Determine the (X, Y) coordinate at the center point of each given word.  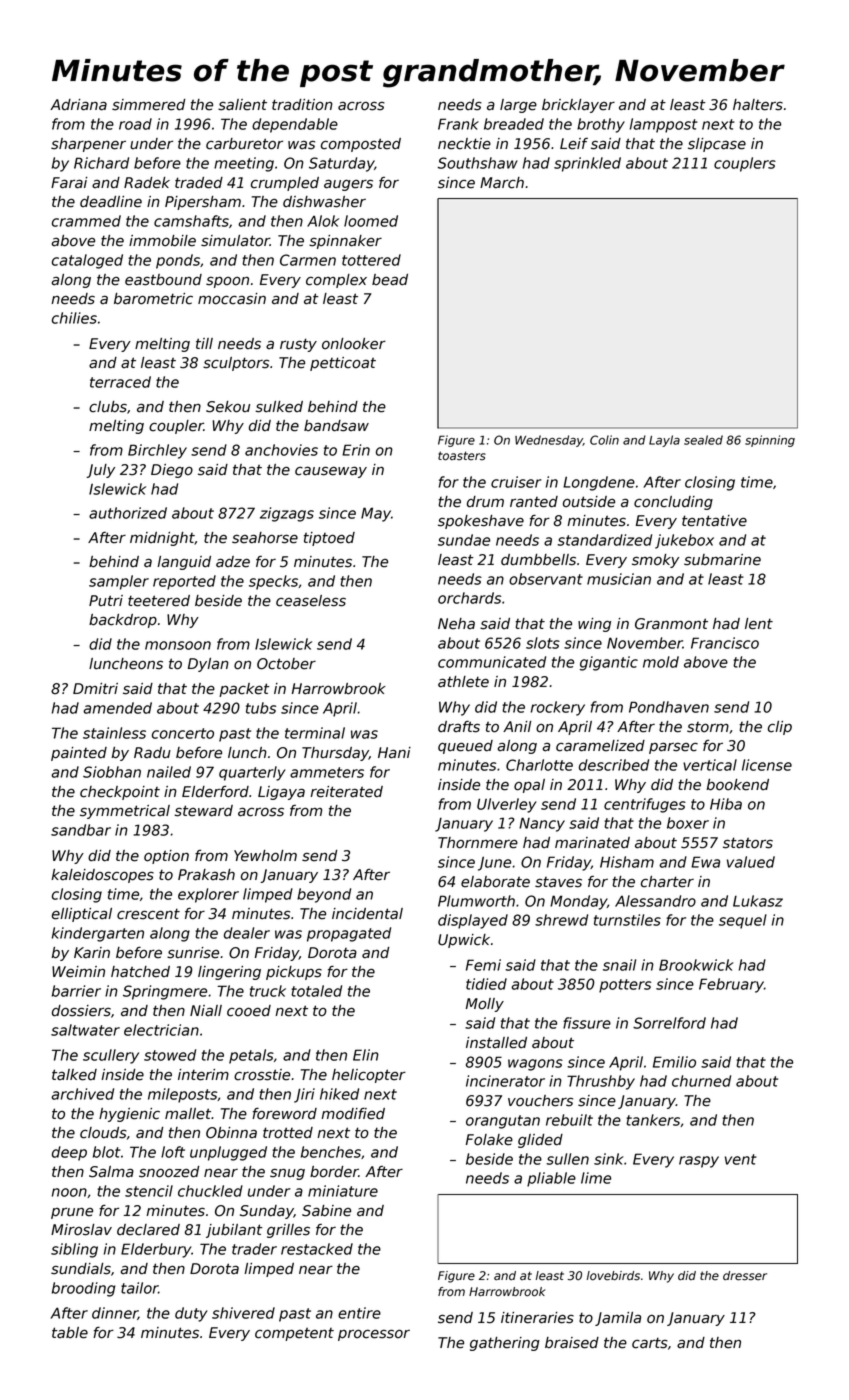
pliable (551, 1179)
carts (650, 1343)
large (518, 106)
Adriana (78, 105)
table (70, 1333)
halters (758, 105)
